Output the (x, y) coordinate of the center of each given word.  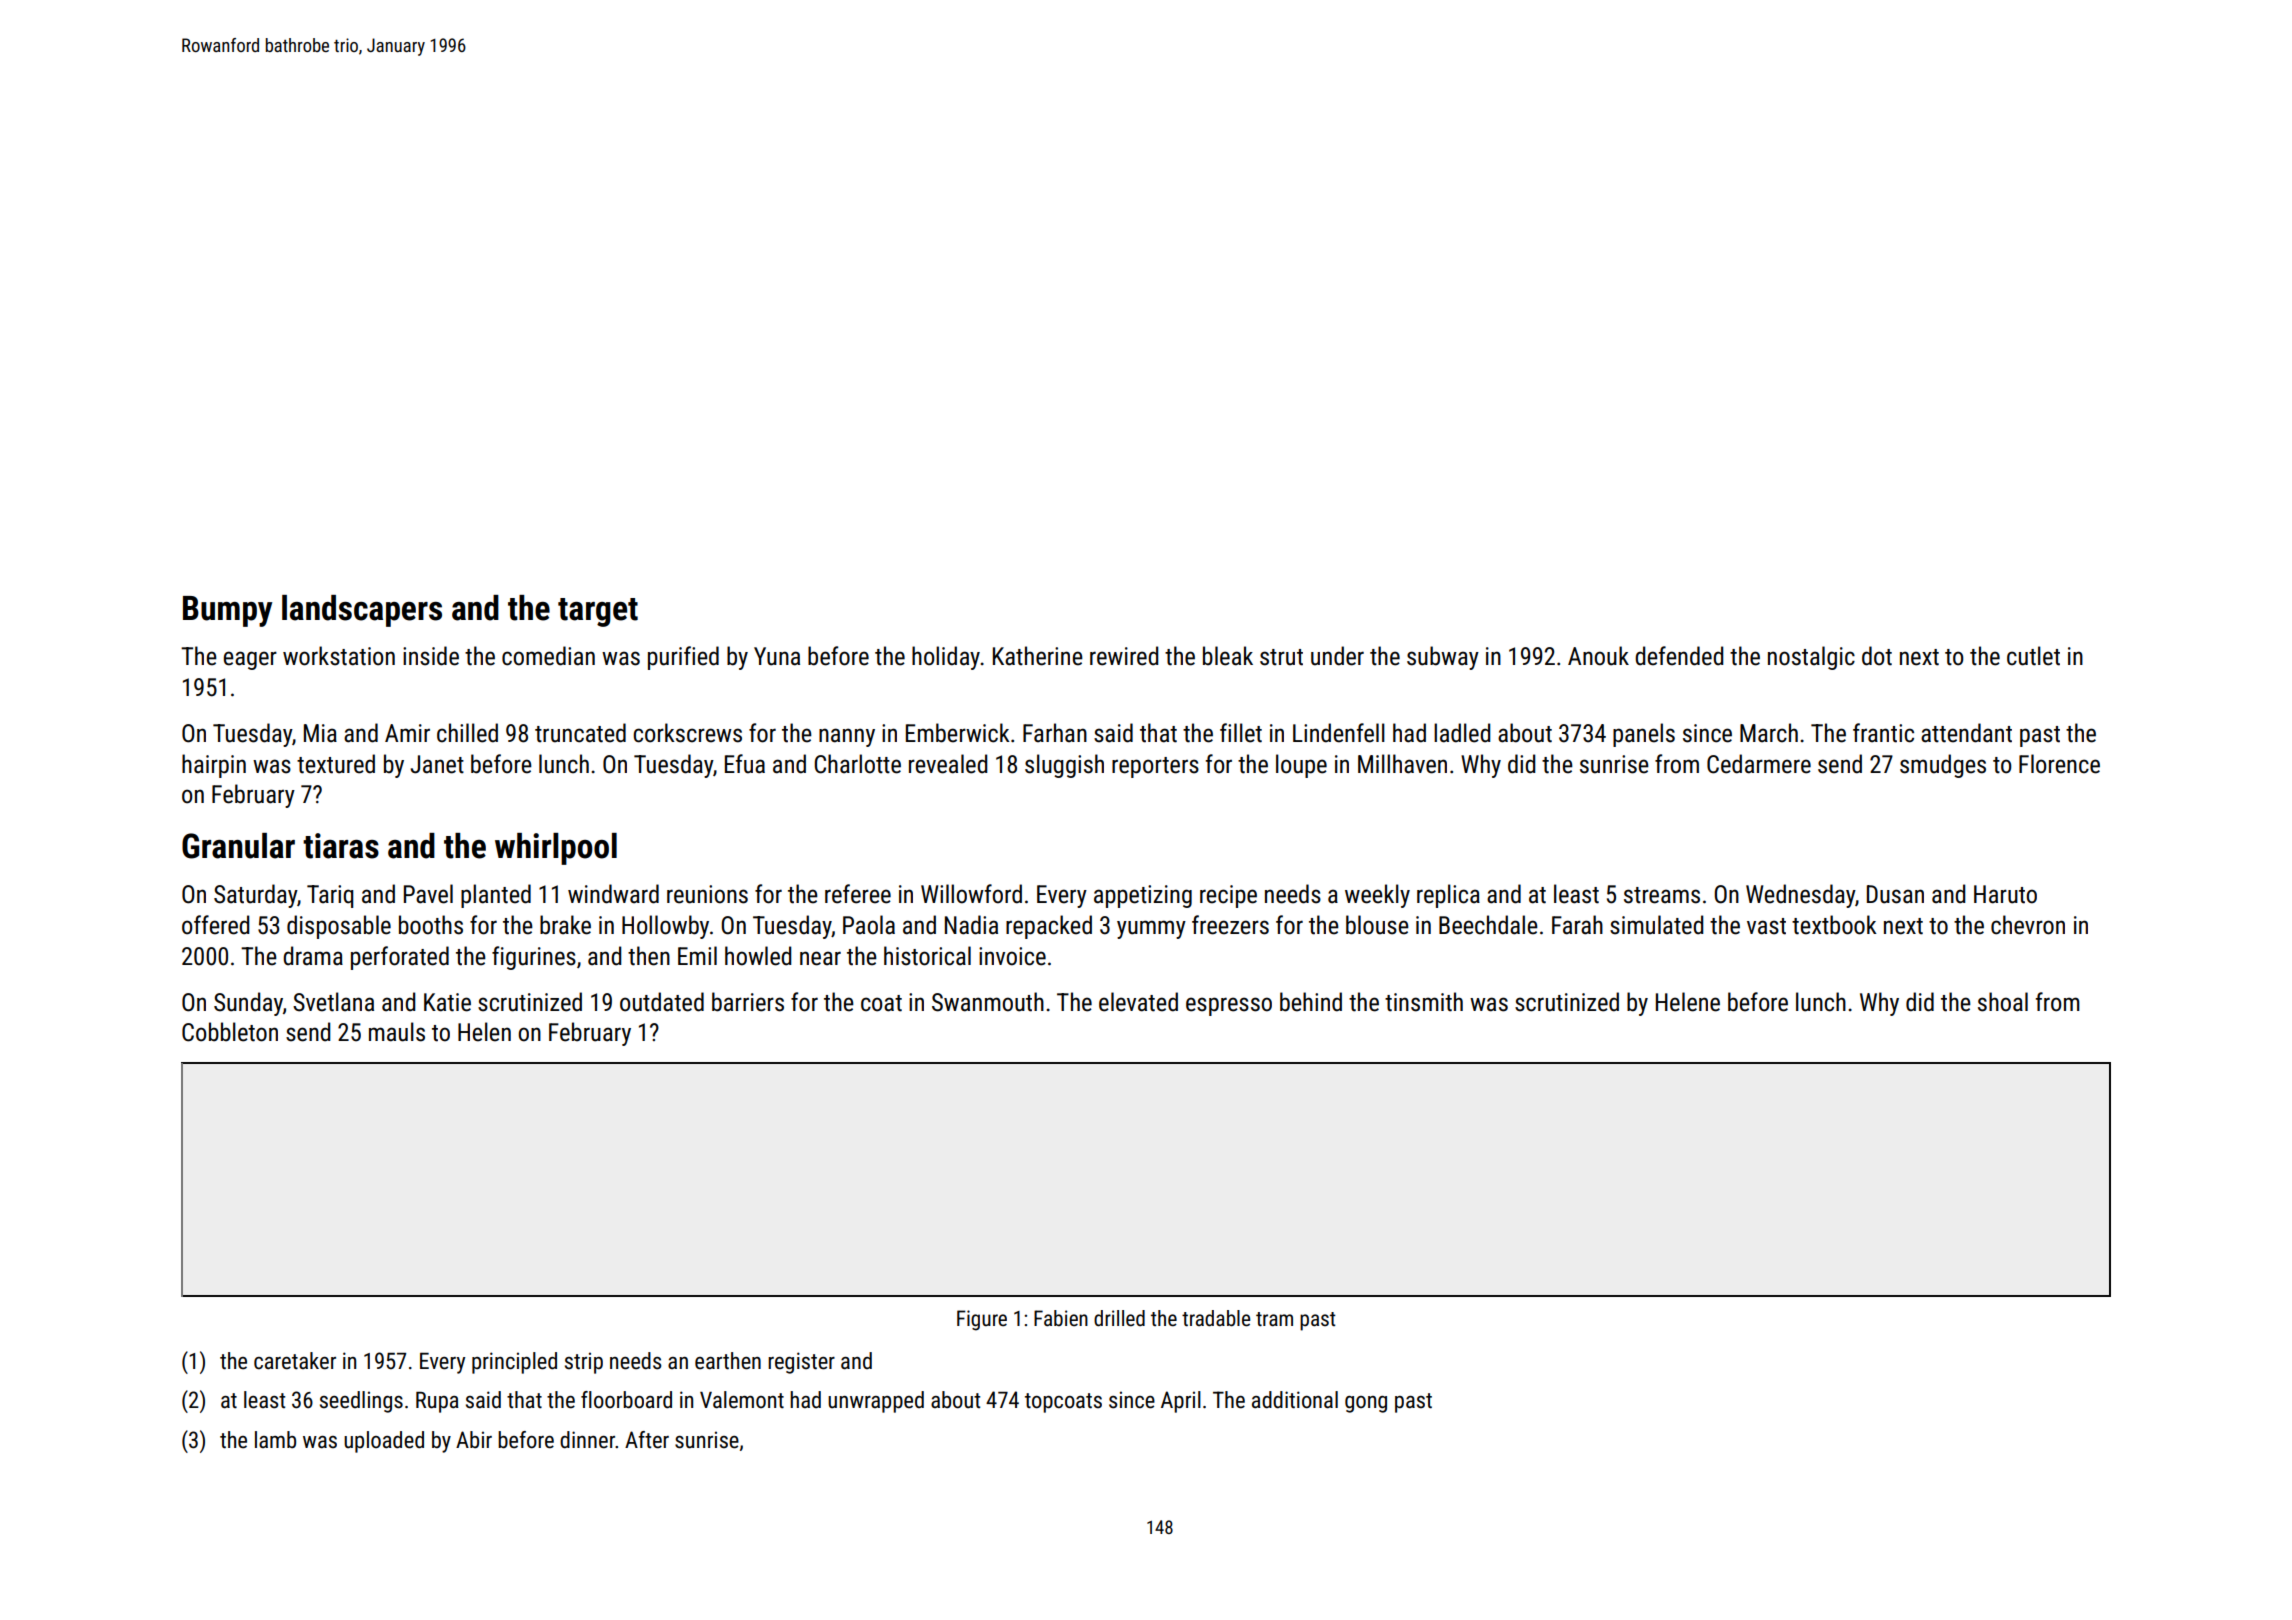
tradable (1216, 1318)
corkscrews (687, 733)
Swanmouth (988, 1002)
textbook (1834, 925)
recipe (1228, 896)
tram (1274, 1319)
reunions (707, 894)
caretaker (295, 1361)
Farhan (1055, 732)
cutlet (2033, 656)
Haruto (2005, 894)
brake (565, 925)
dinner (587, 1440)
